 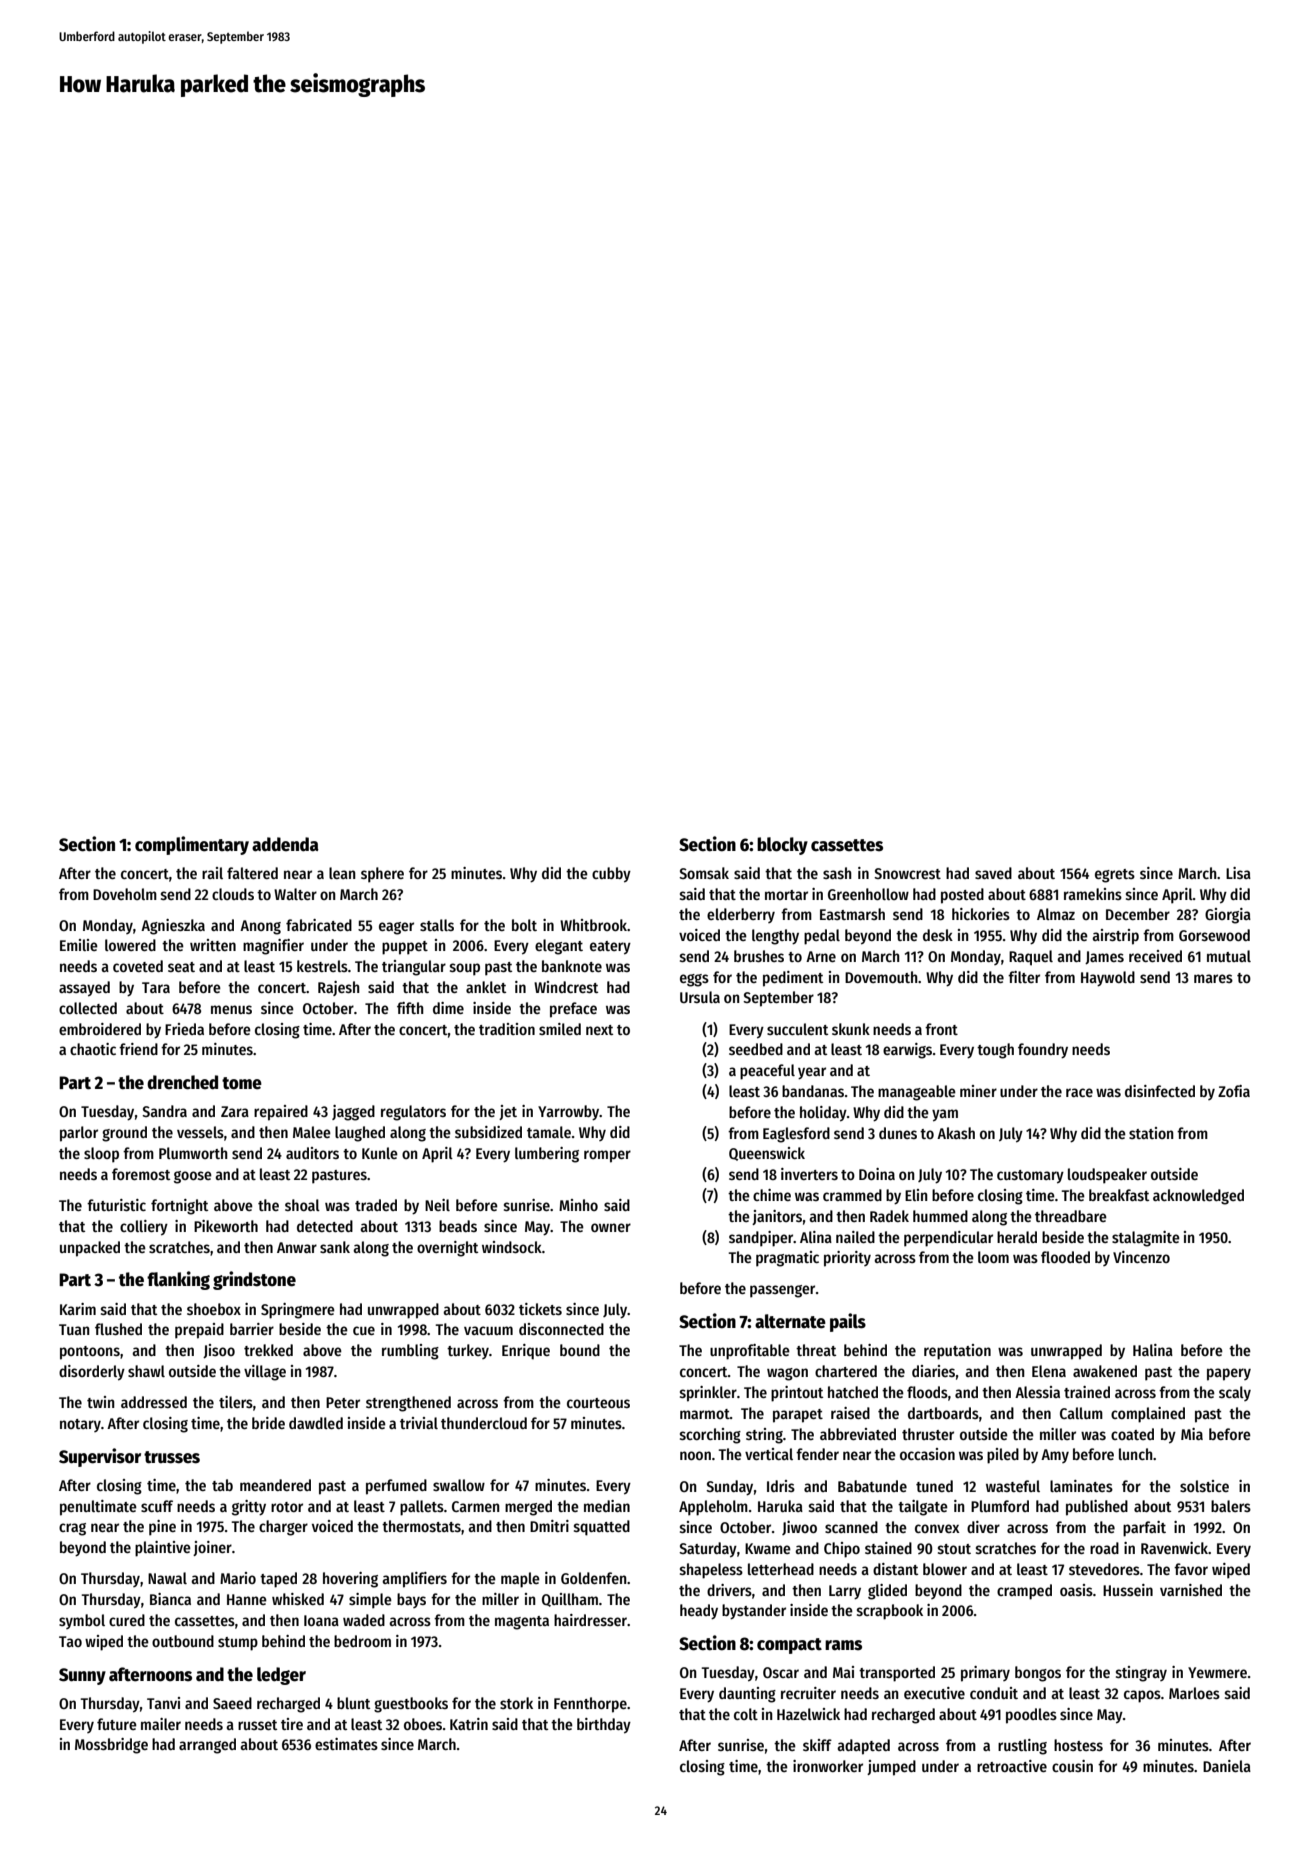 I want to click on Raquel, so click(x=1031, y=958).
